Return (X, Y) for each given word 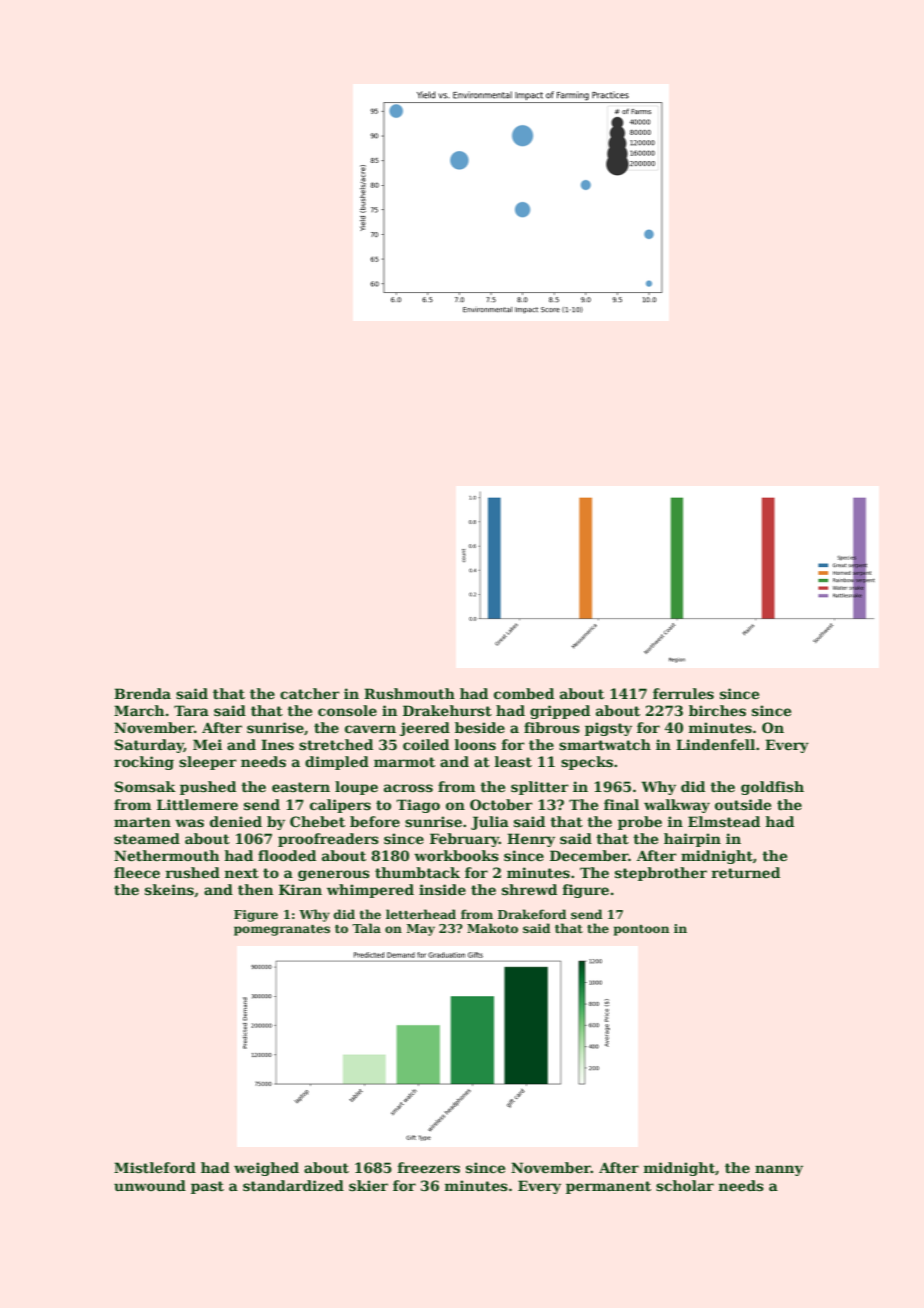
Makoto (492, 928)
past (207, 1187)
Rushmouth (409, 693)
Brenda (142, 693)
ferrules (683, 693)
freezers (429, 1167)
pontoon (641, 930)
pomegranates (282, 930)
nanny (779, 1170)
